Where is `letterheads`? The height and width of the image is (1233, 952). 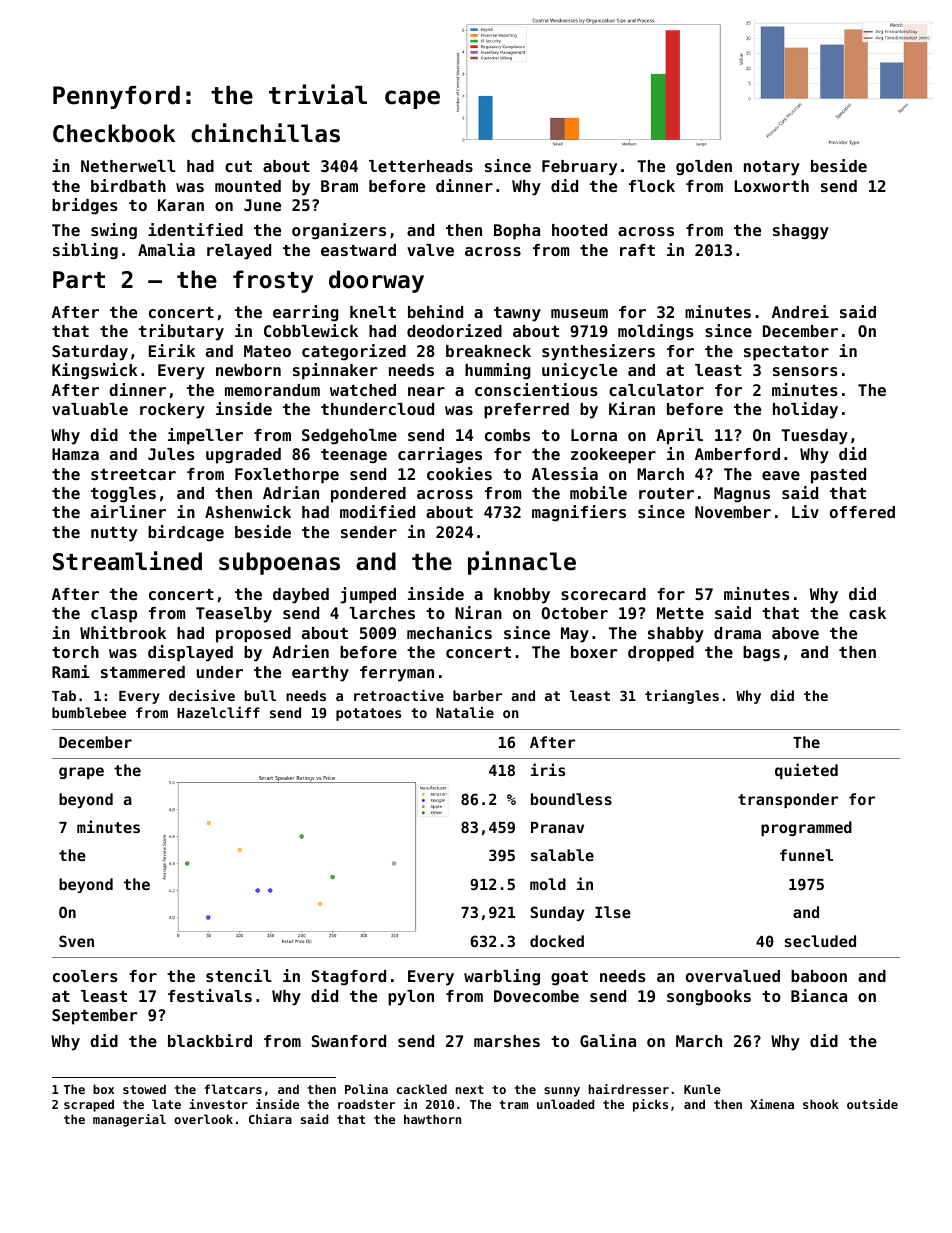
letterheads is located at coordinates (421, 166).
